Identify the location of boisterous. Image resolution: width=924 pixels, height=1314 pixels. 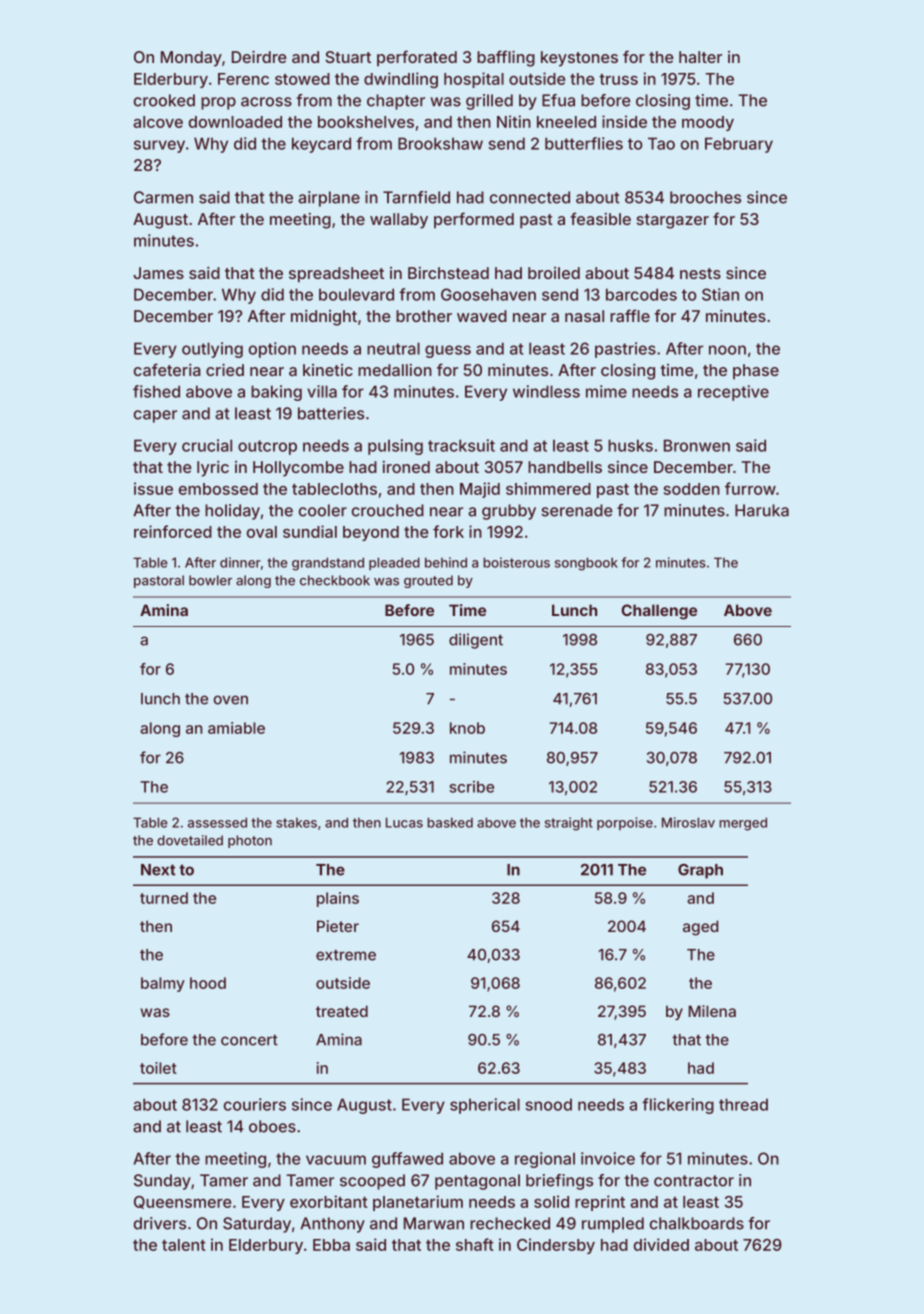
(516, 562).
